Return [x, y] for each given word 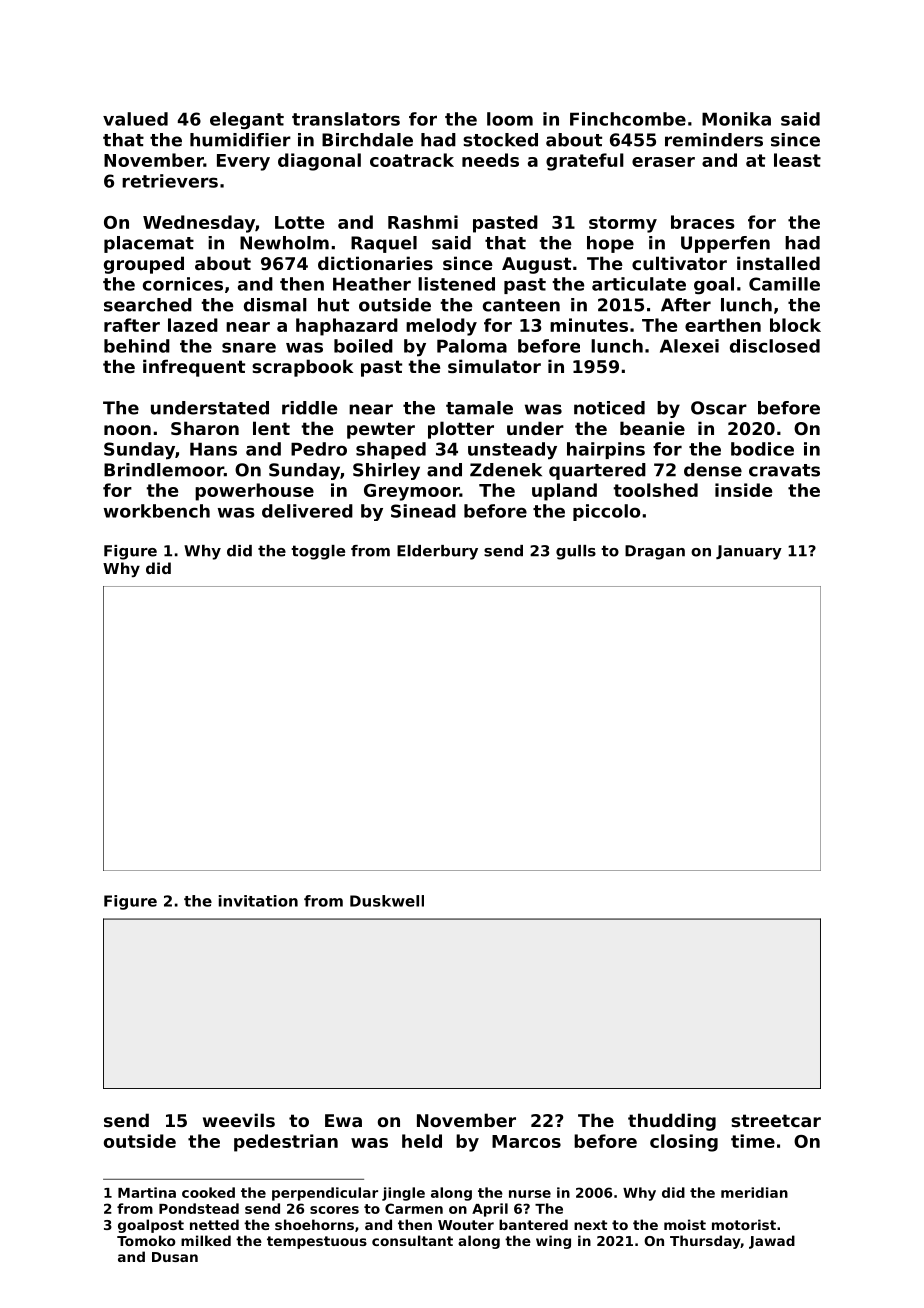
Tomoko [146, 1240]
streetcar [776, 1120]
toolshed [655, 490]
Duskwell [387, 901]
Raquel [384, 244]
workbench [157, 511]
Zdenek [506, 470]
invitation [258, 901]
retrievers [170, 181]
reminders [714, 140]
